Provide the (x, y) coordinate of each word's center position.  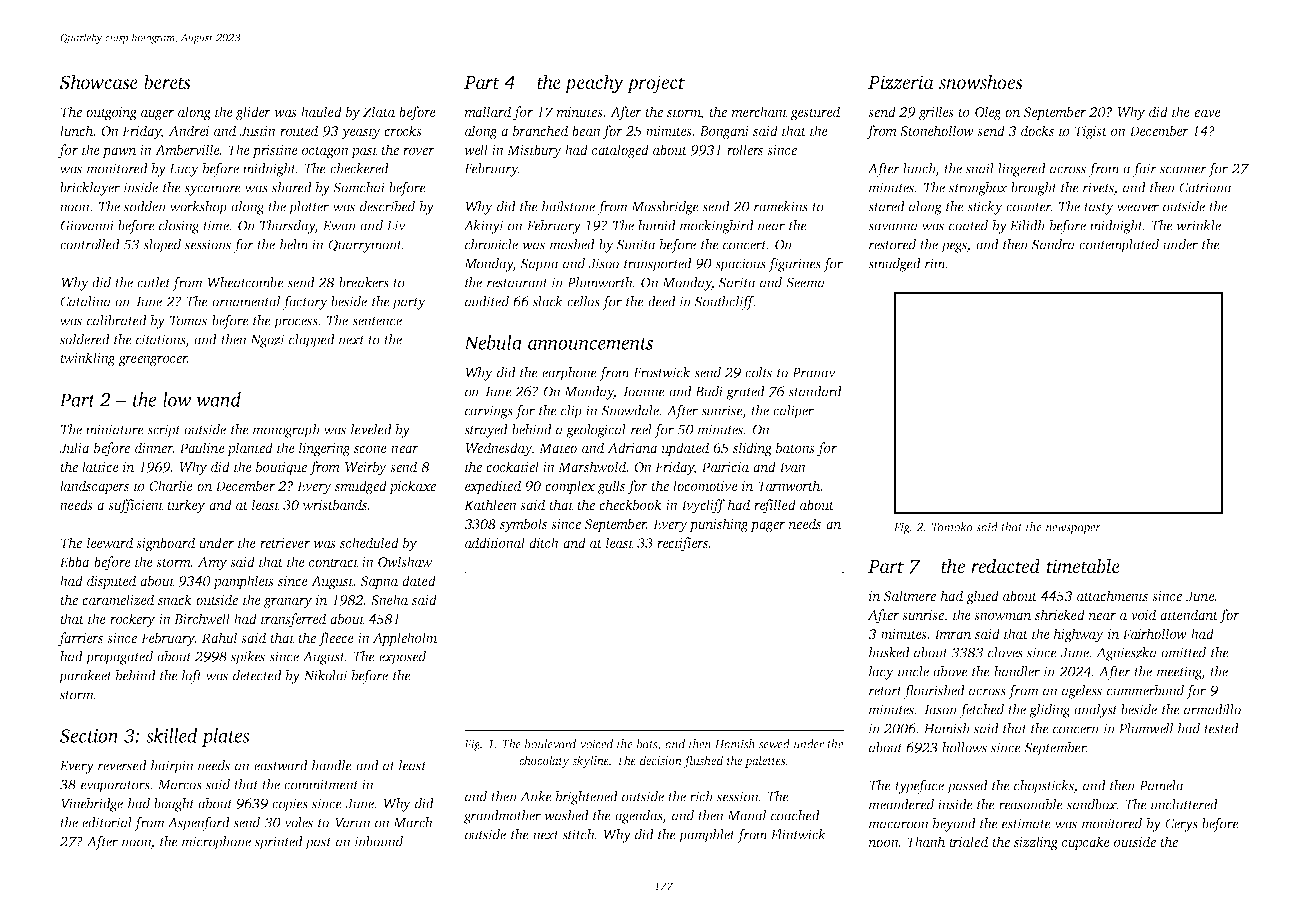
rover (419, 151)
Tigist (1091, 133)
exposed (402, 658)
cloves (1005, 652)
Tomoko (952, 527)
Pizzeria (901, 82)
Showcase (99, 82)
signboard (165, 544)
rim (935, 263)
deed (662, 301)
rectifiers (682, 544)
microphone (216, 843)
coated (968, 225)
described (387, 206)
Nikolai (326, 675)
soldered (85, 339)
